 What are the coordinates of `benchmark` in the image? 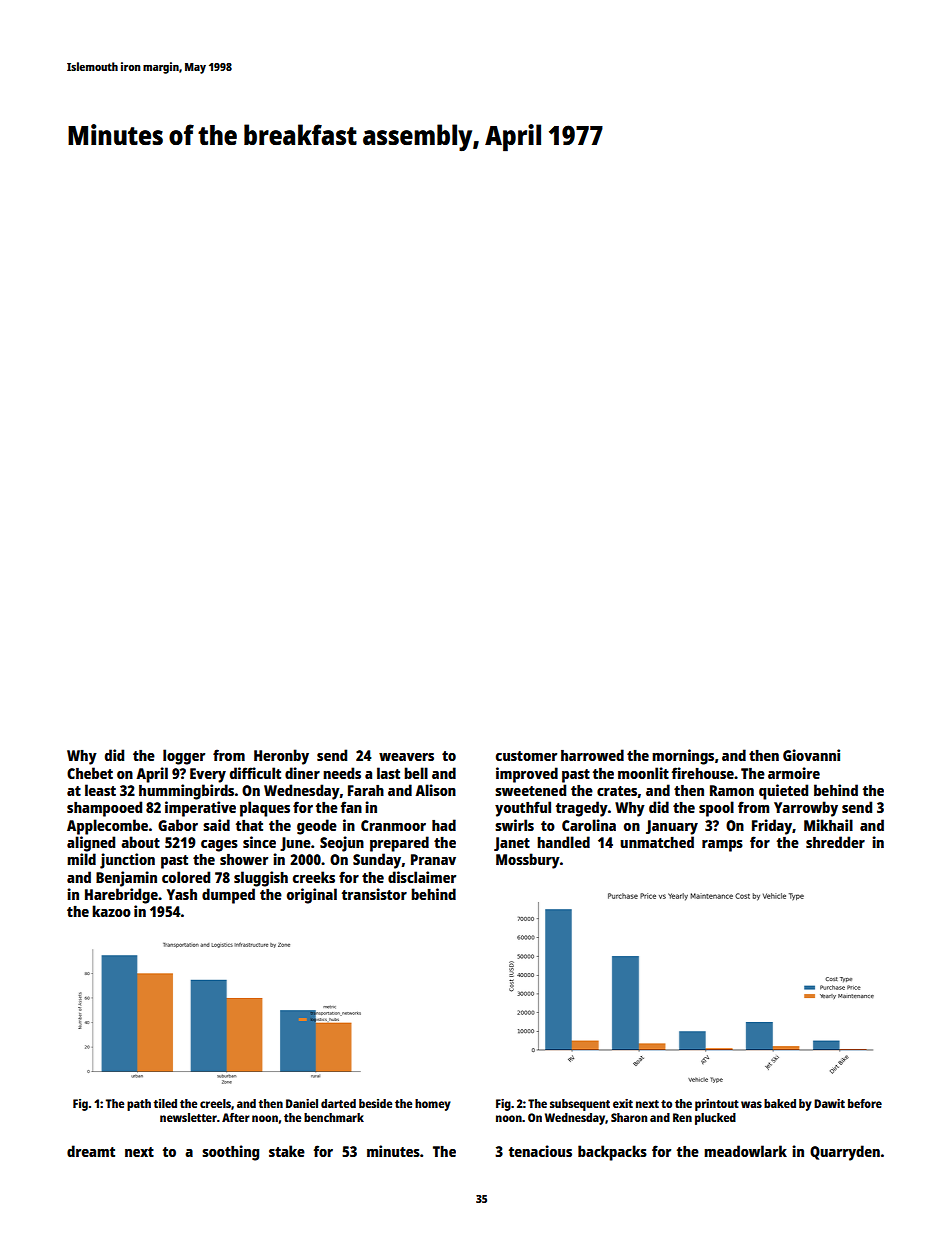 It's located at (334, 1117).
